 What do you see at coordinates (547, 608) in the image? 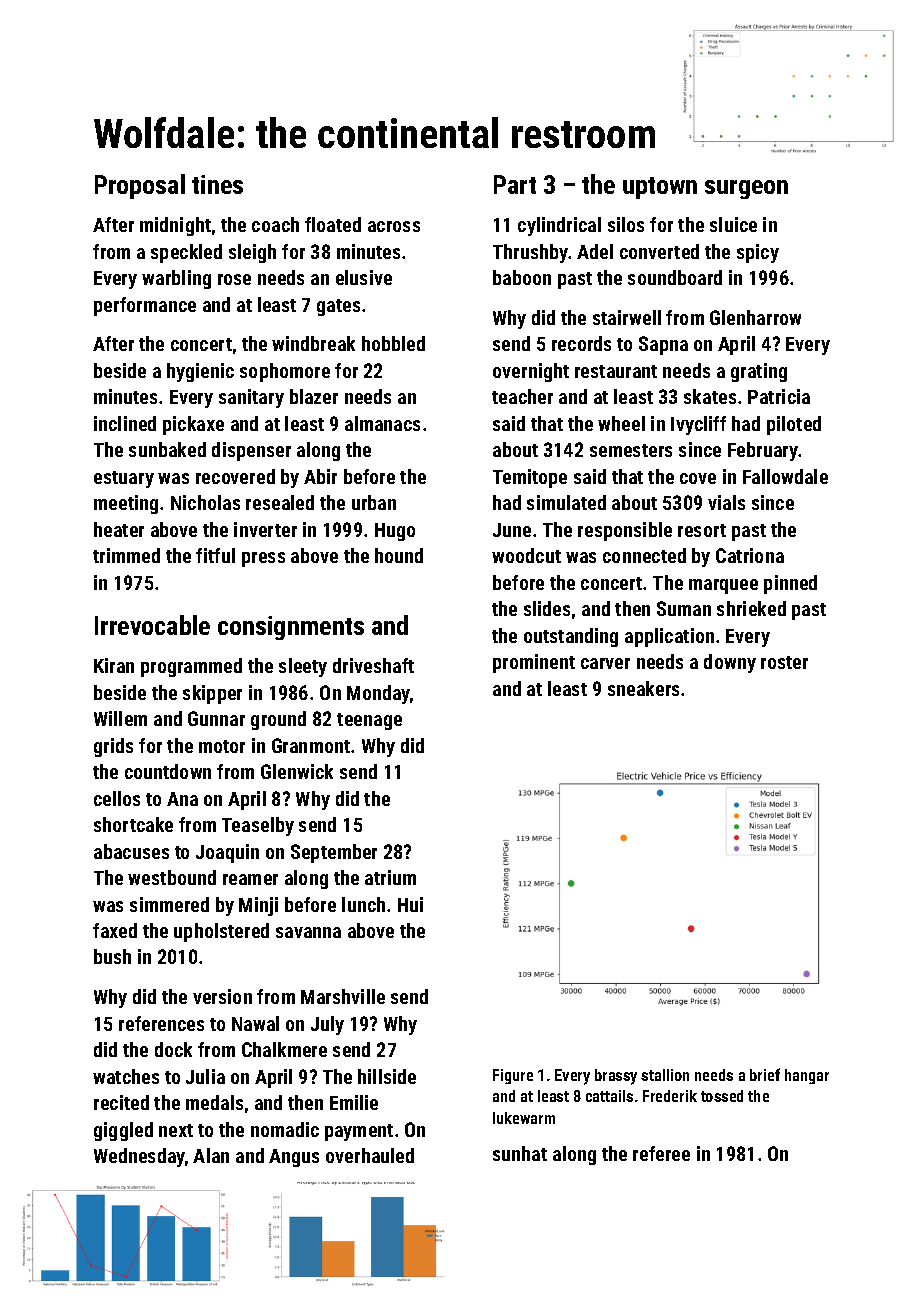
I see `slides` at bounding box center [547, 608].
